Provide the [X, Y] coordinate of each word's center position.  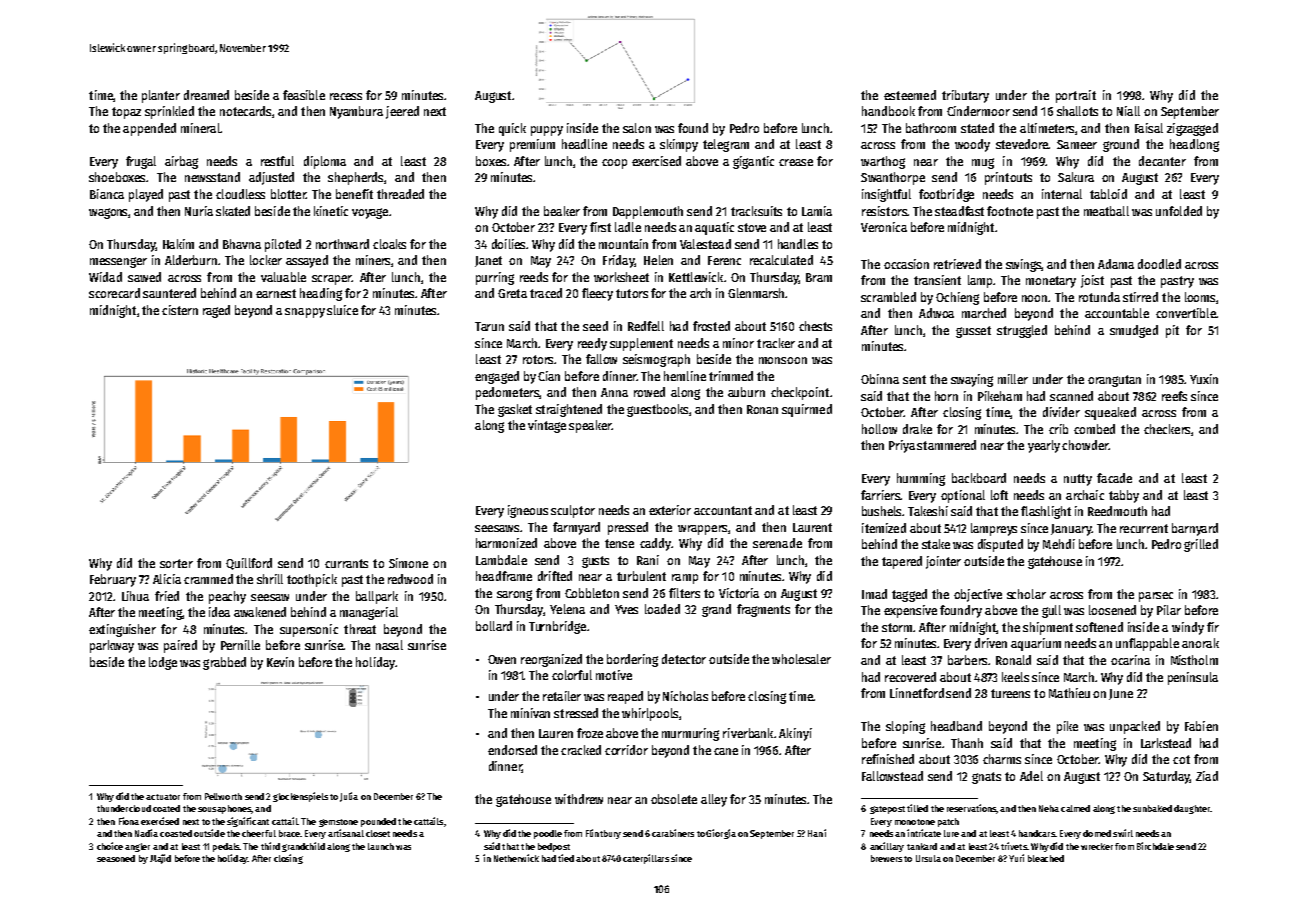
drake [917, 429]
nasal [389, 645]
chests [815, 326]
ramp [685, 579]
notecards [245, 111]
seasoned [116, 858]
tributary [965, 96]
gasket [515, 410]
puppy [547, 131]
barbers [967, 660]
